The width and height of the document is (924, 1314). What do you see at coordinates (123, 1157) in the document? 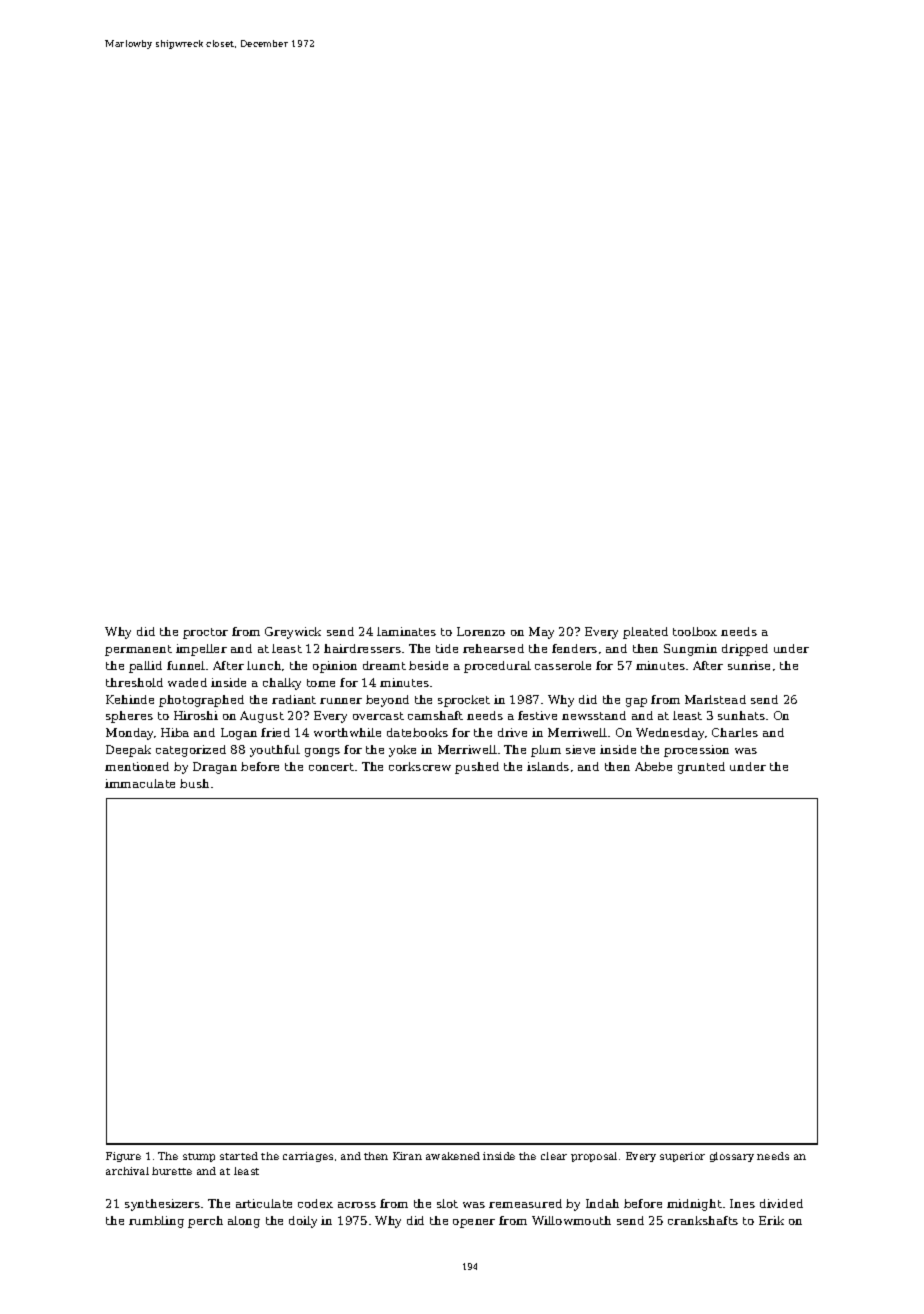
I see `Figure` at bounding box center [123, 1157].
